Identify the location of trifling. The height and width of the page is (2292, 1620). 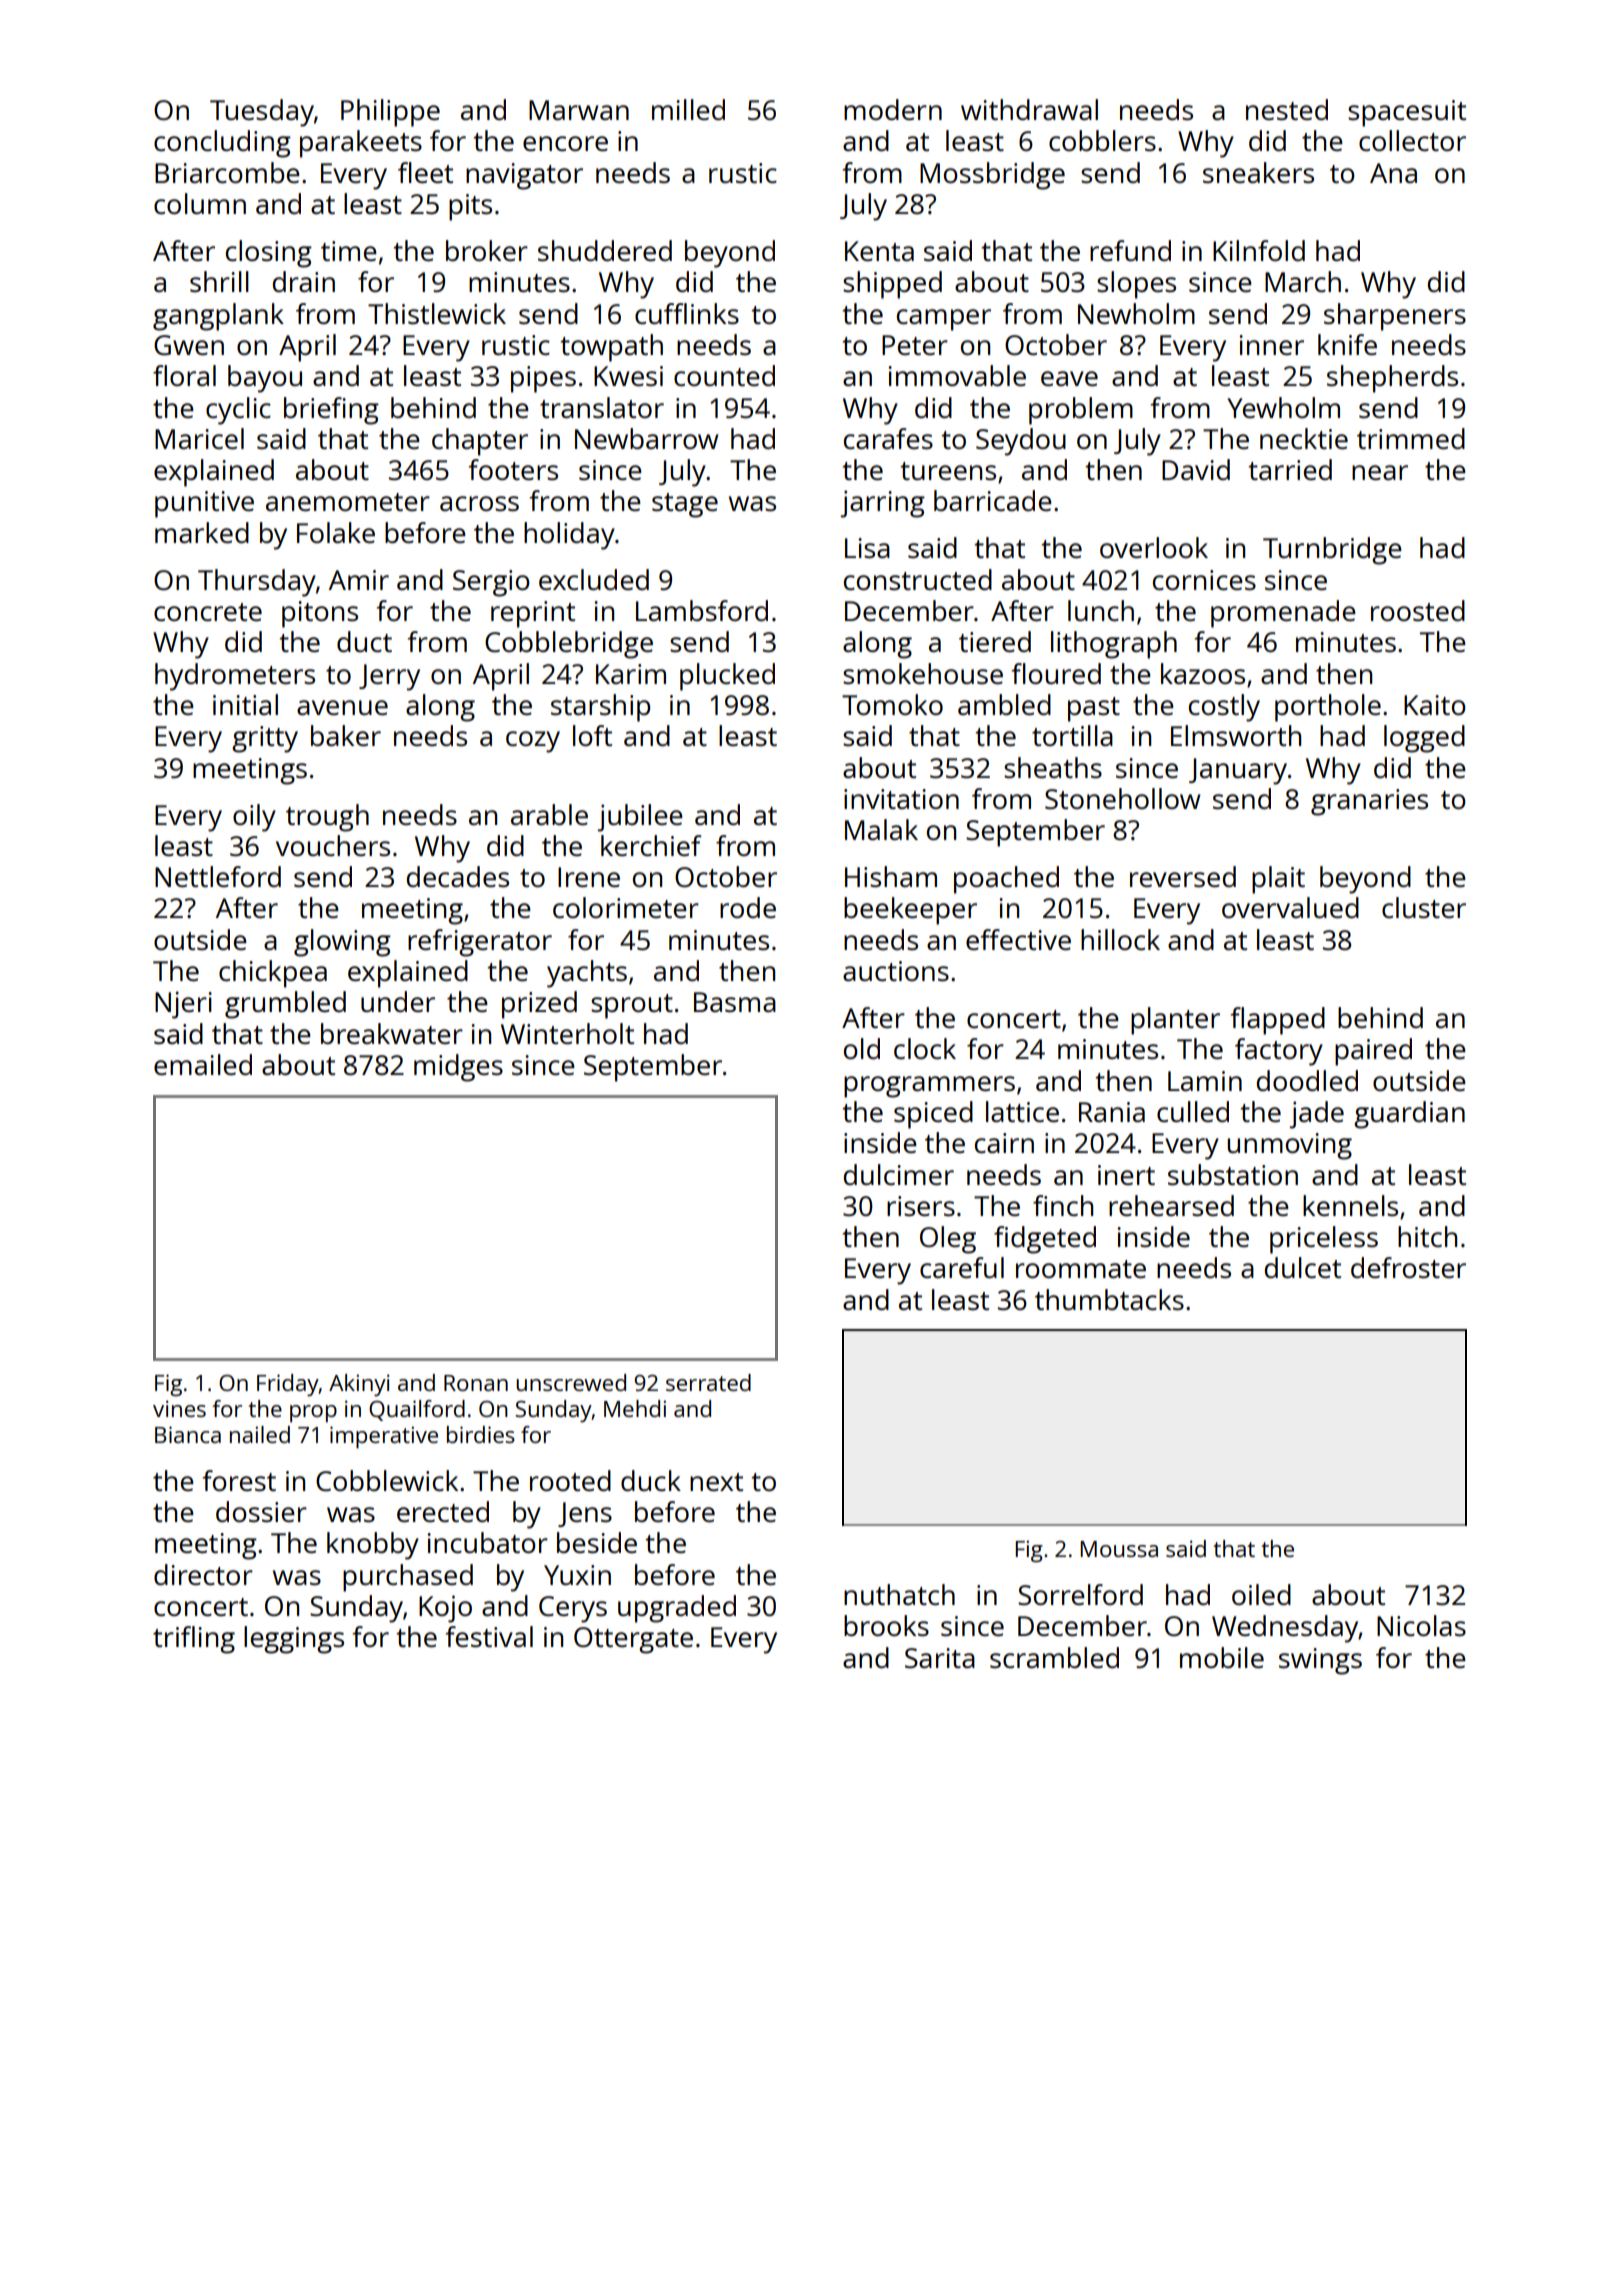
(194, 1640).
